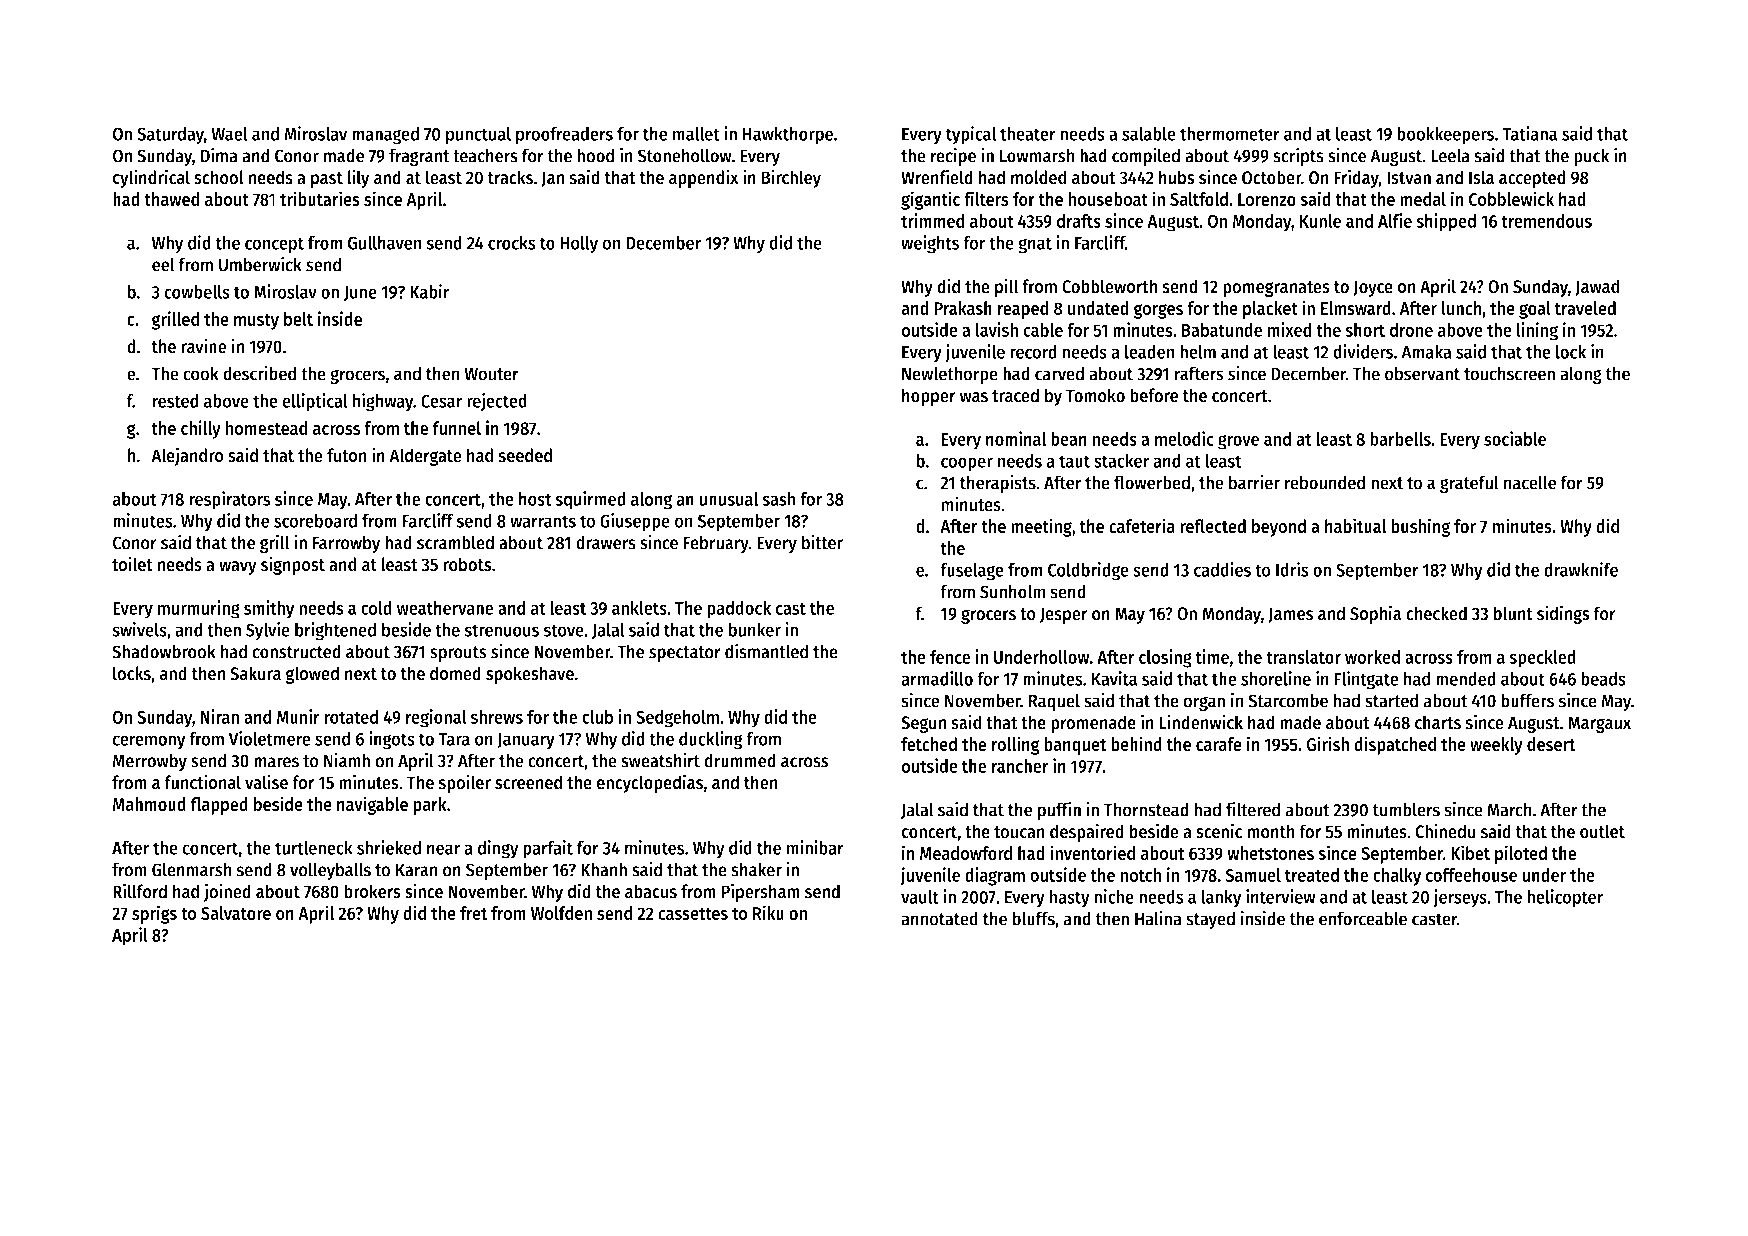 The height and width of the page is (1236, 1748). I want to click on smithy, so click(269, 609).
